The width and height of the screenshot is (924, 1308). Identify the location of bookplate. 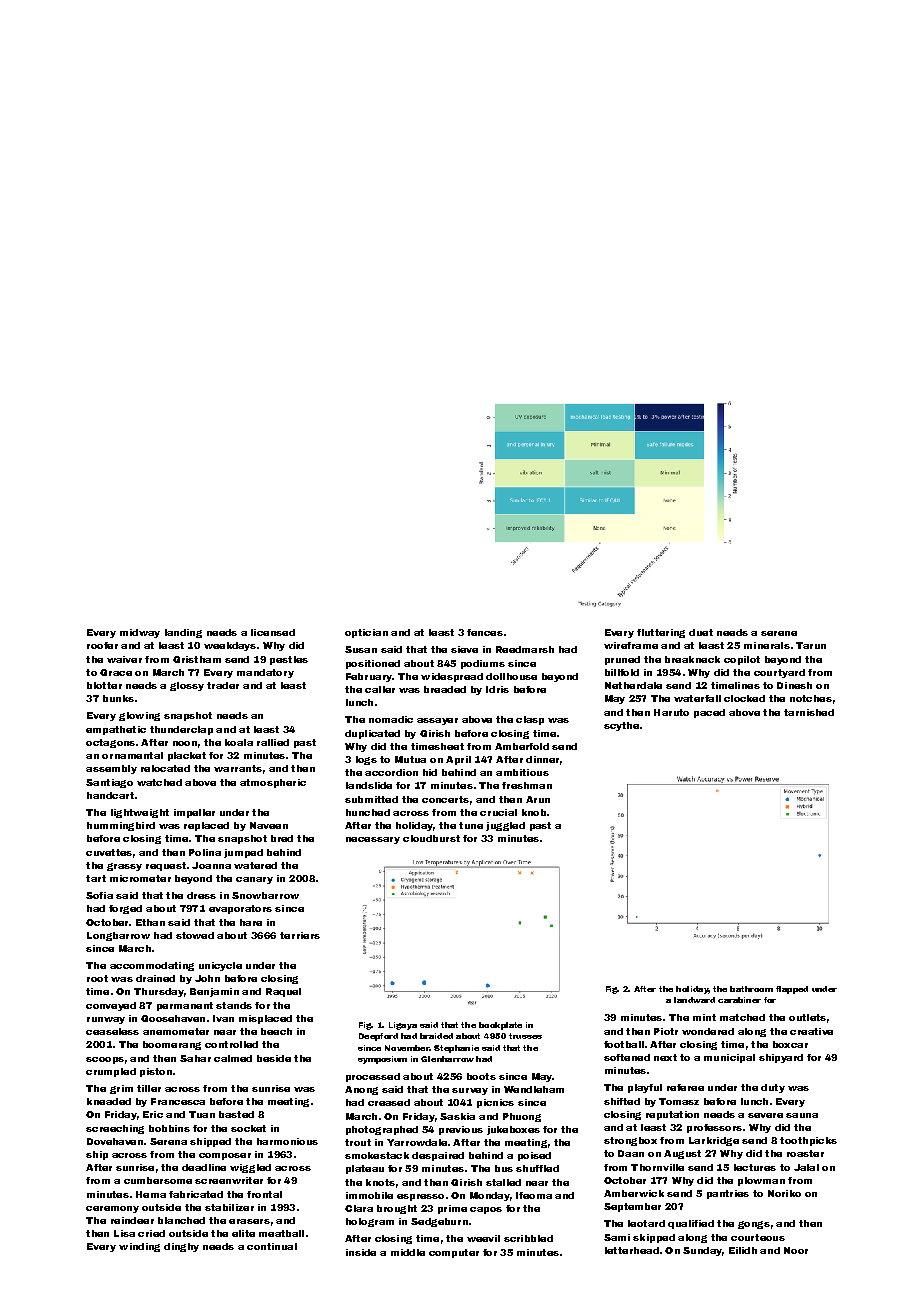
(500, 1026).
